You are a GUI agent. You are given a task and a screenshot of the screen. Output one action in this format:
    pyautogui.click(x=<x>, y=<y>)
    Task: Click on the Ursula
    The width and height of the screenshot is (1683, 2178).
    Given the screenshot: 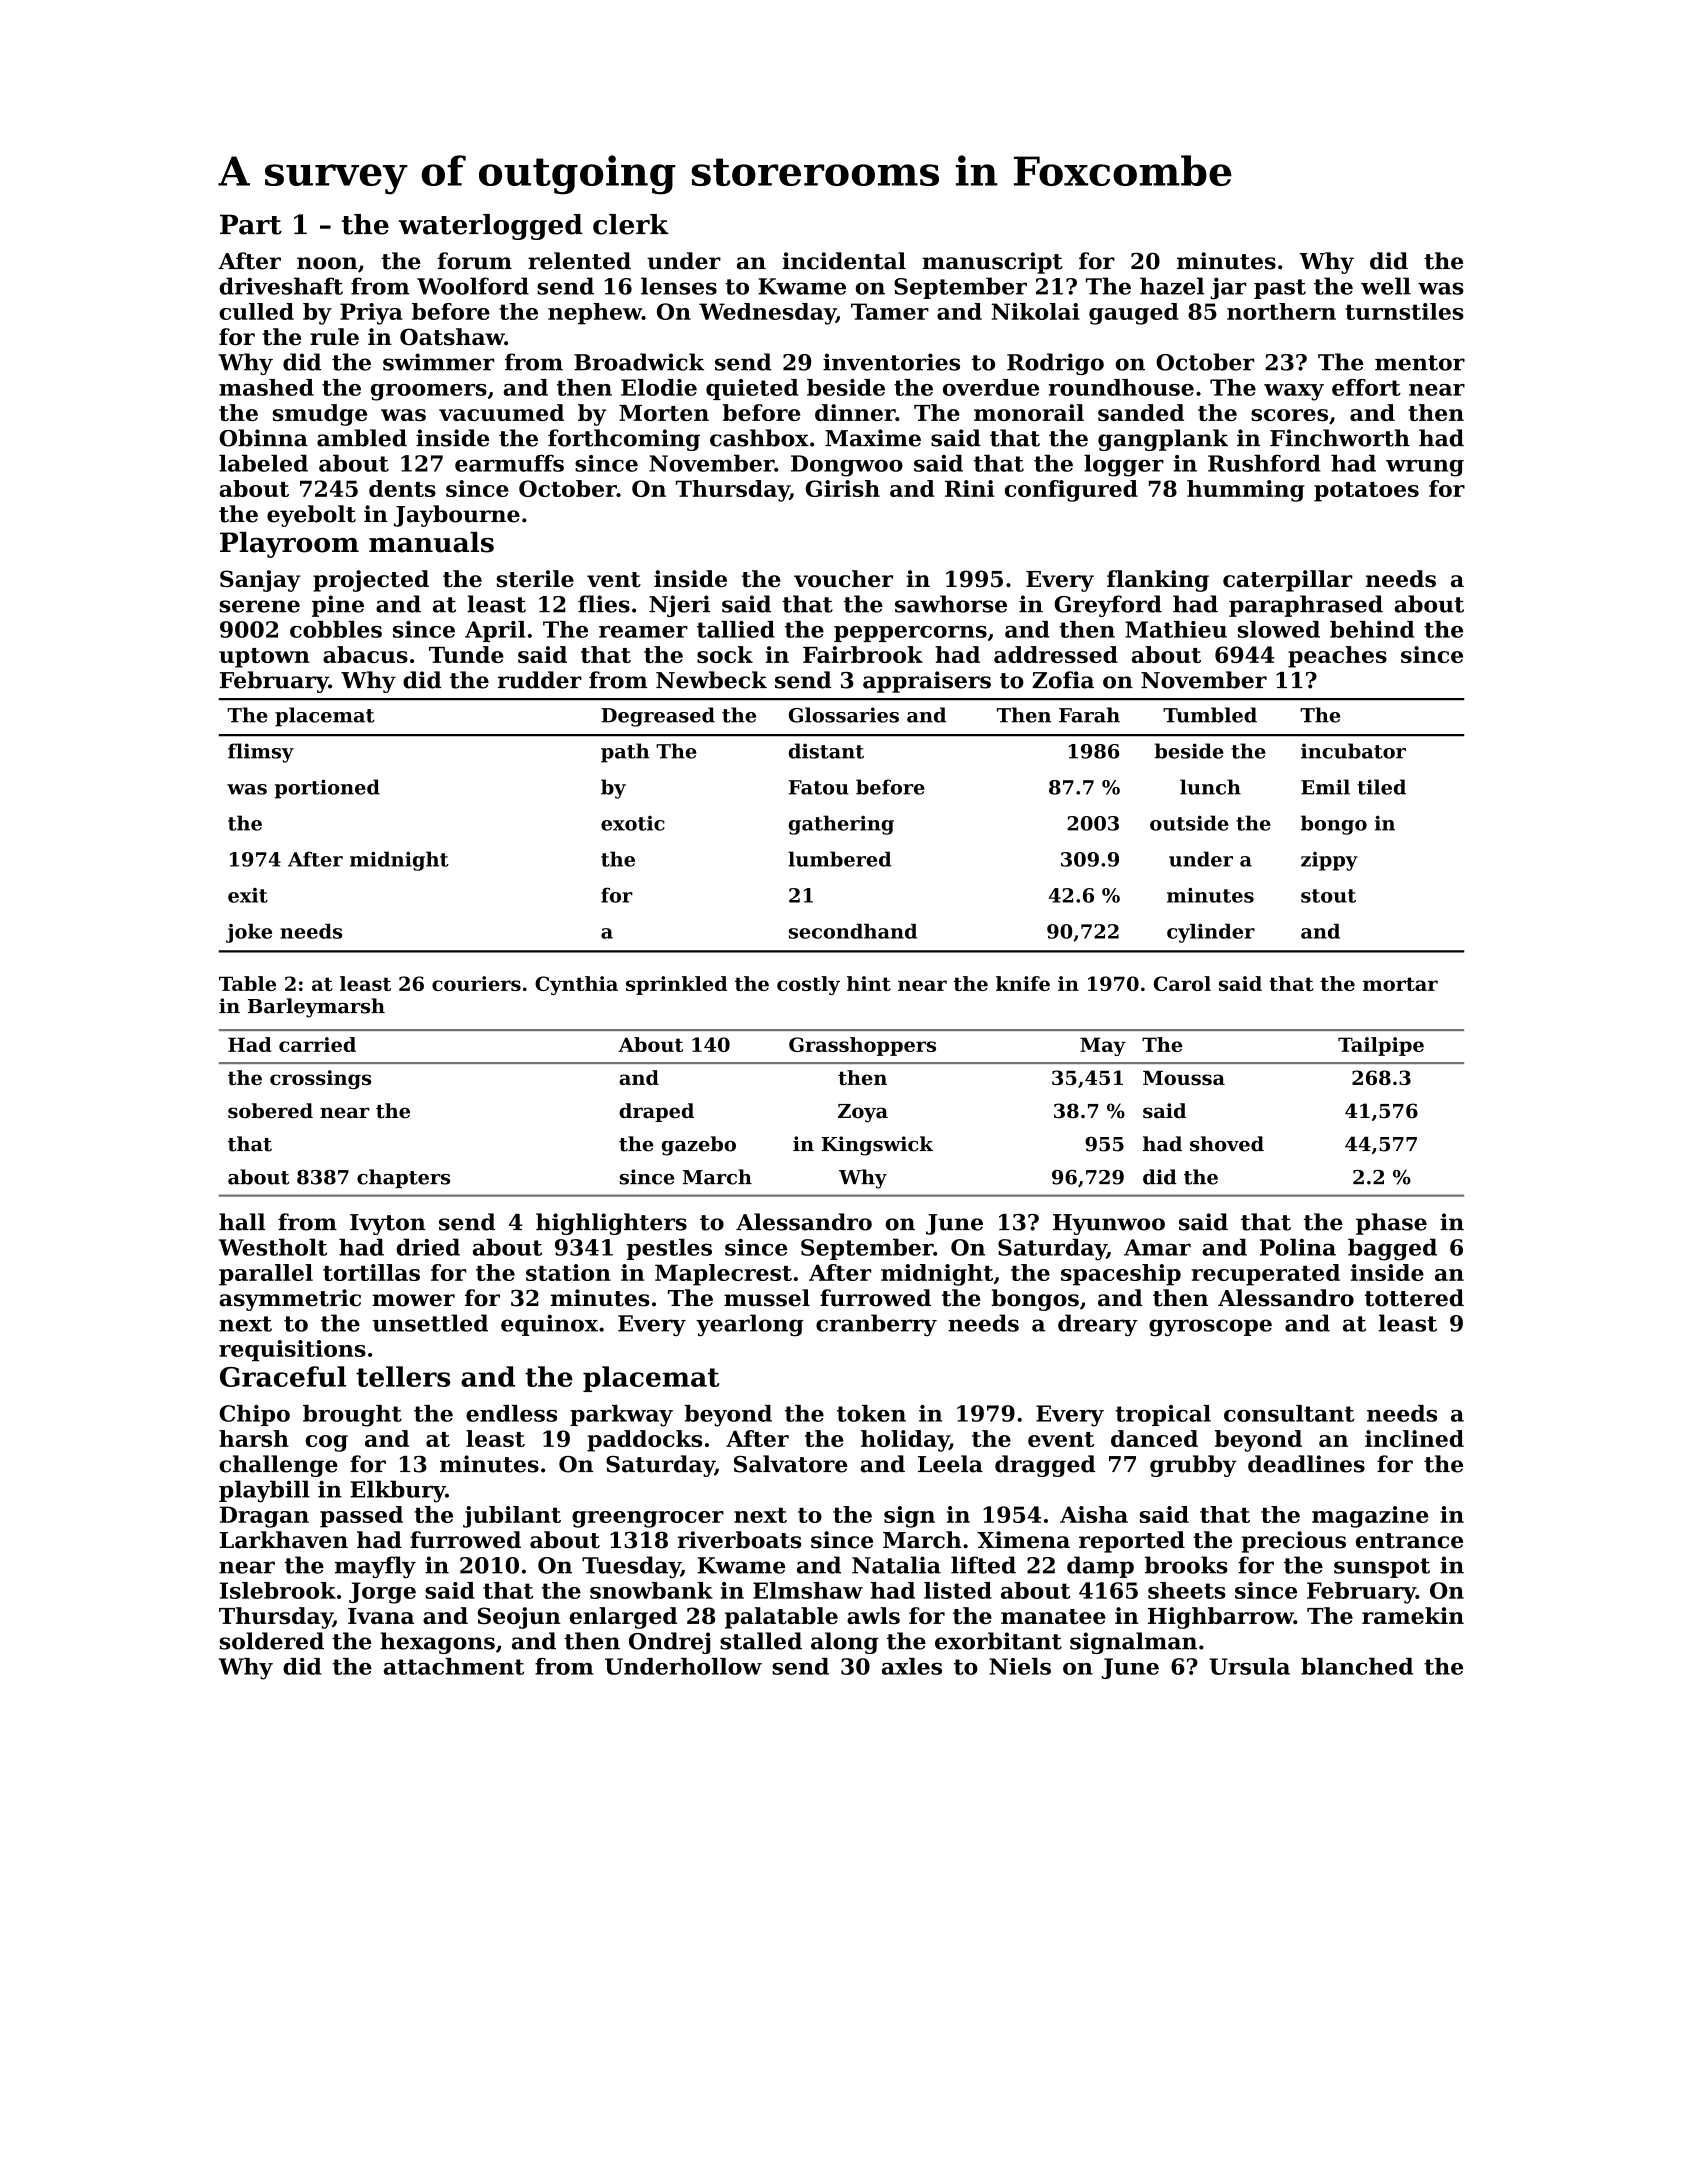 What is the action you would take?
    pyautogui.click(x=1249, y=1666)
